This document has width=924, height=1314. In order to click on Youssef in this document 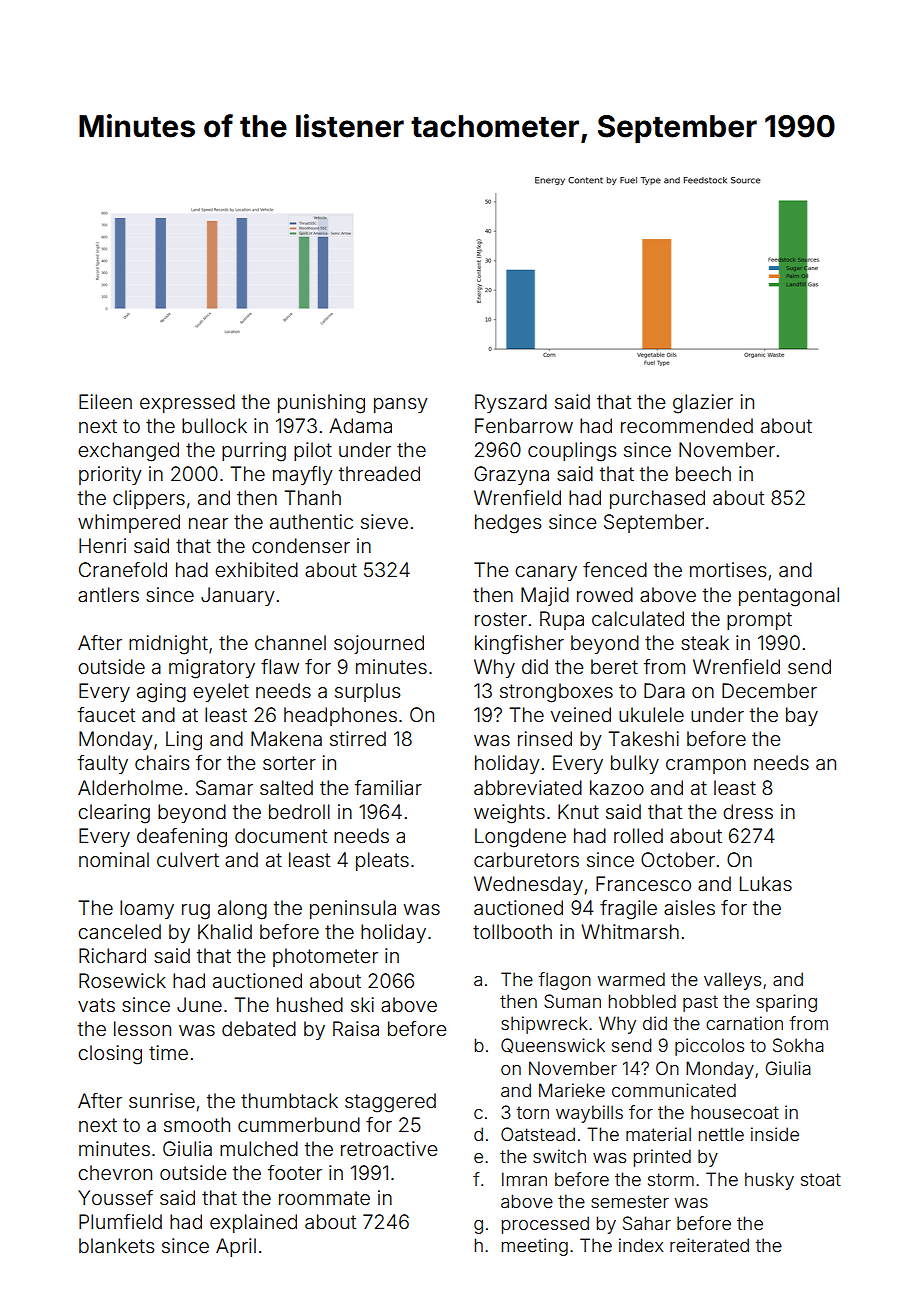, I will do `click(115, 1197)`.
